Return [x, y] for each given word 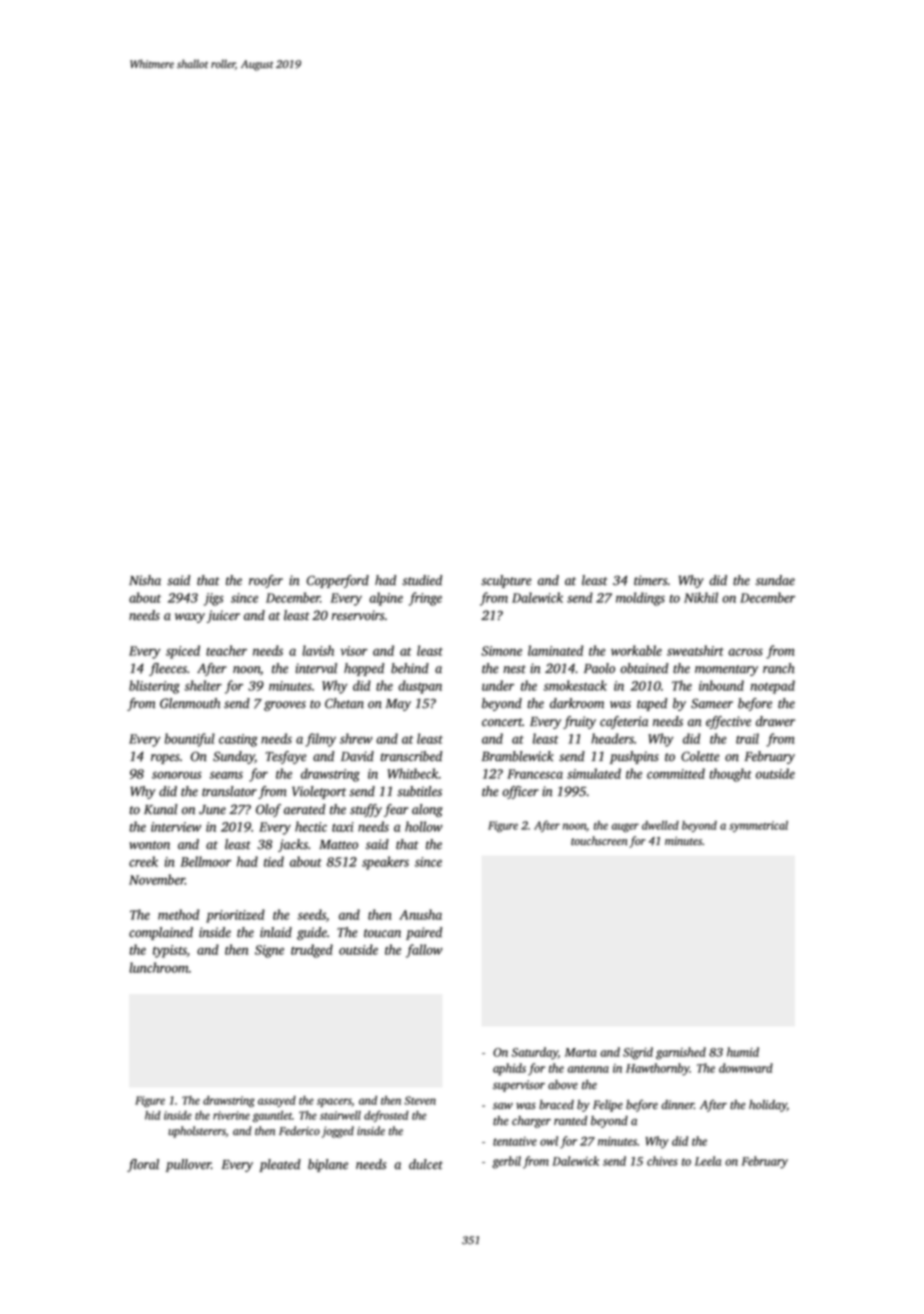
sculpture [506, 581]
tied [274, 861]
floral [143, 1165]
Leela [708, 1161]
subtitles [419, 791]
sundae [775, 580]
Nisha [145, 580]
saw [503, 1106]
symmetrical [758, 826]
